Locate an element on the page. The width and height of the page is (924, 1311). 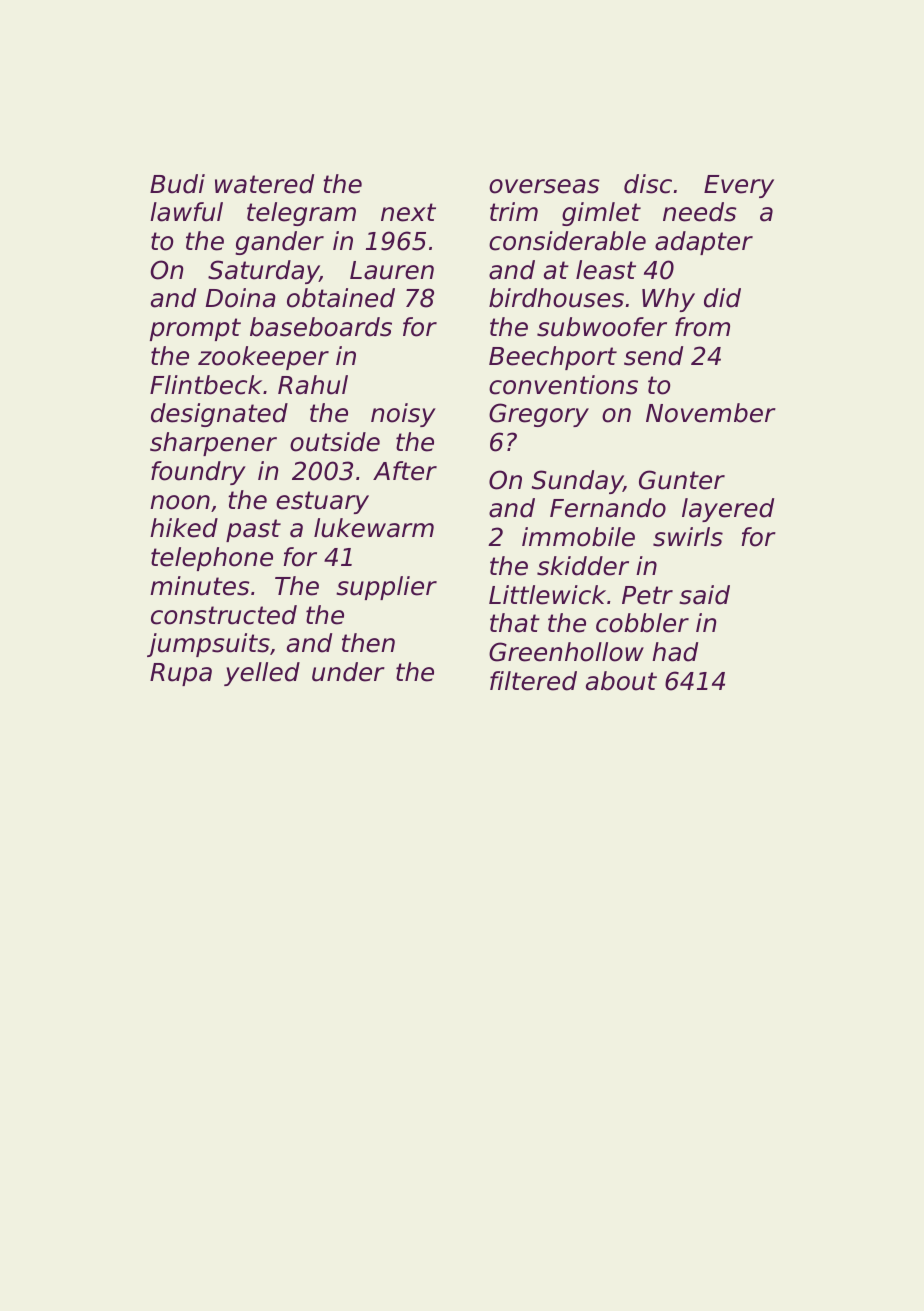
then is located at coordinates (368, 643).
